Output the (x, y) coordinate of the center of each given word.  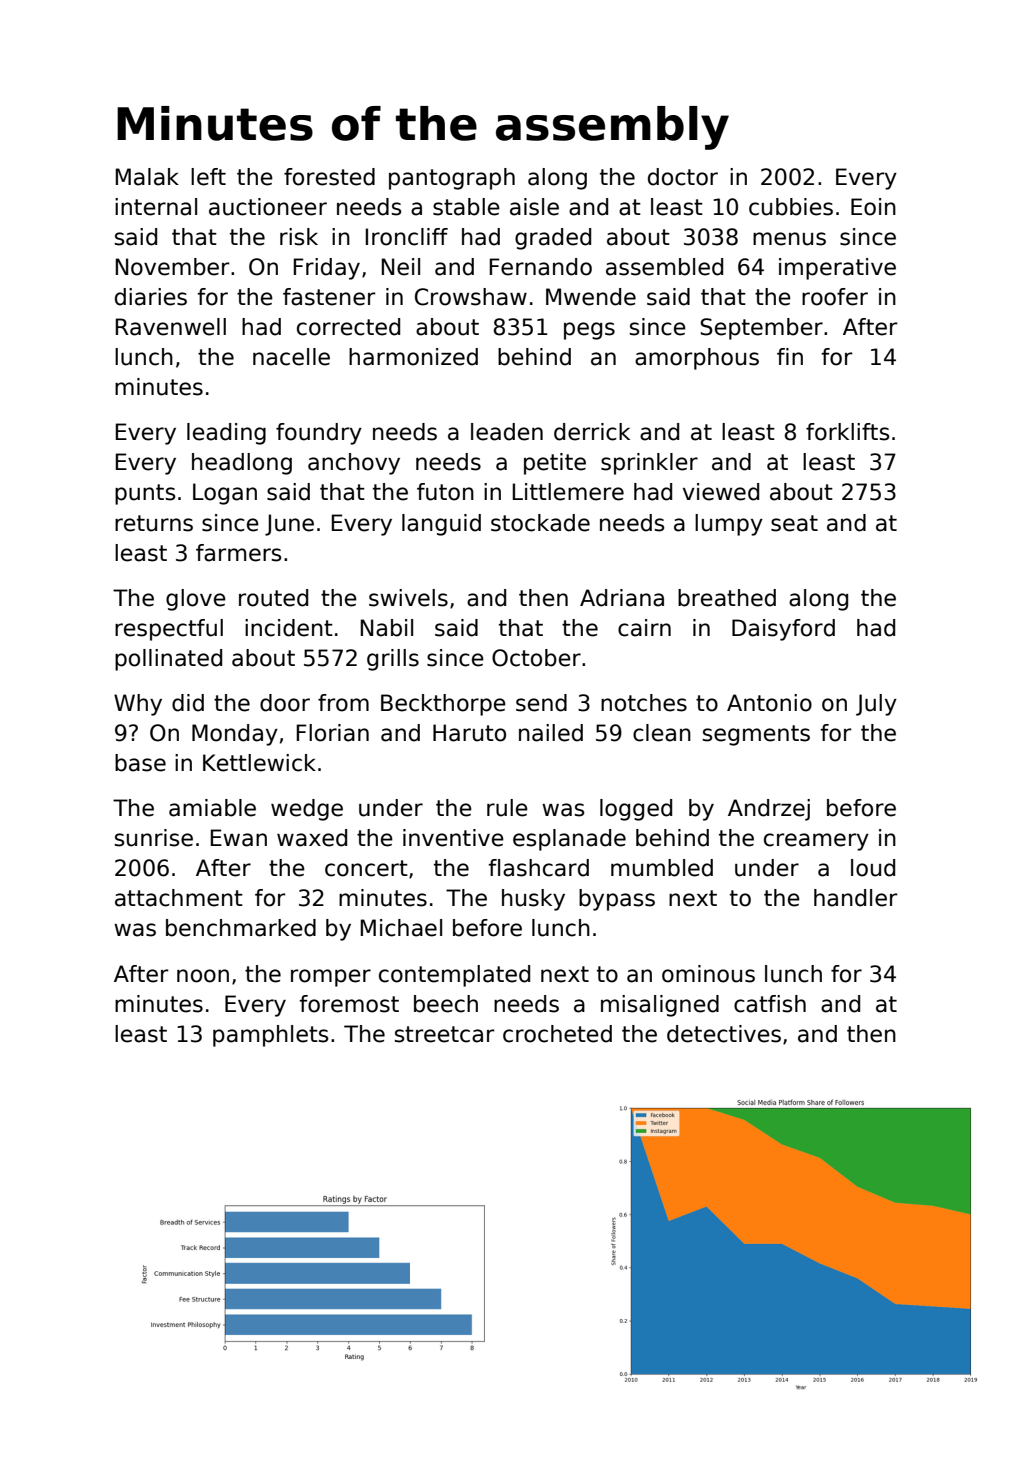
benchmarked (241, 928)
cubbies (791, 207)
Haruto (469, 733)
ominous (708, 974)
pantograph (452, 179)
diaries (151, 297)
